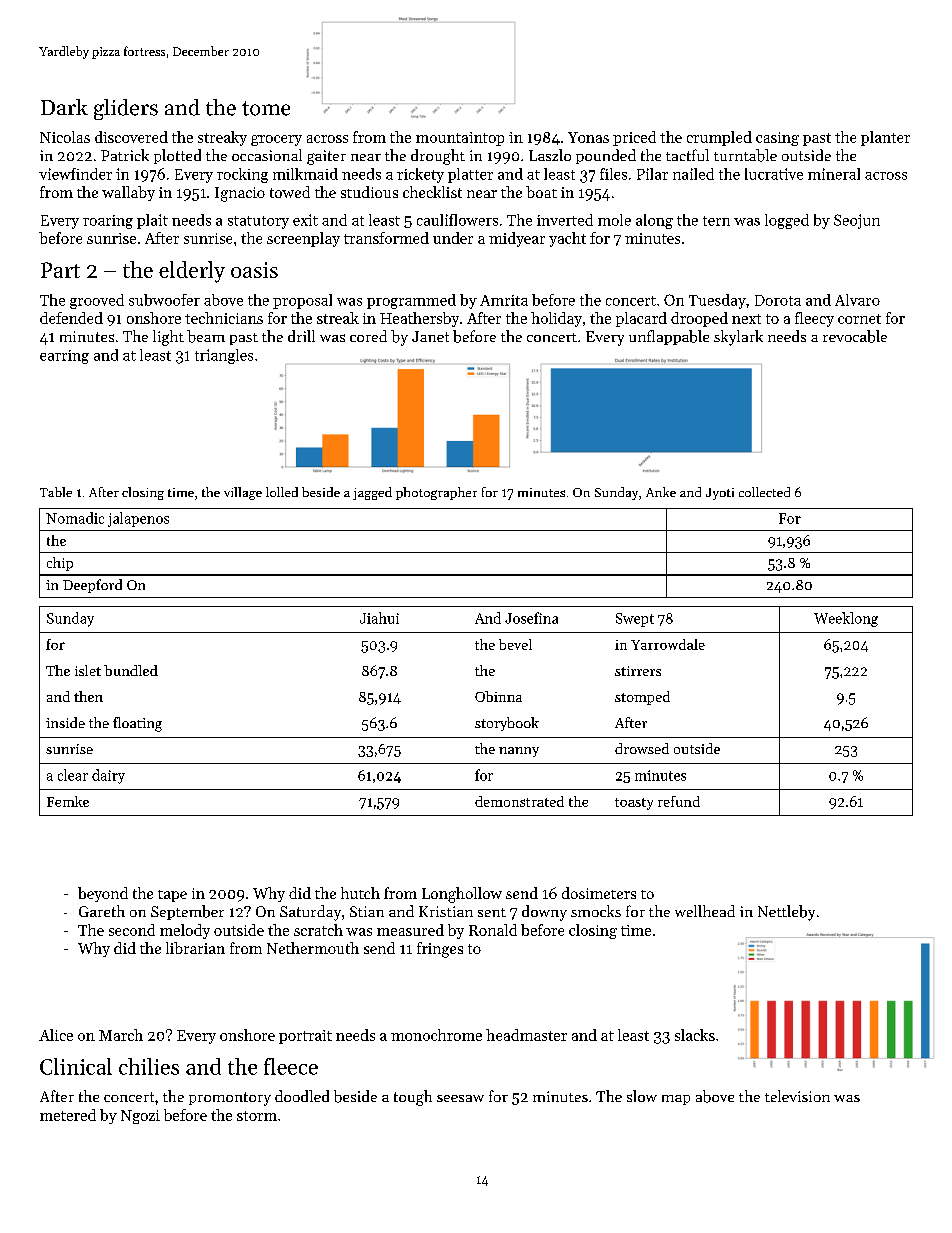 Image resolution: width=952 pixels, height=1233 pixels. I want to click on lolled, so click(282, 492).
